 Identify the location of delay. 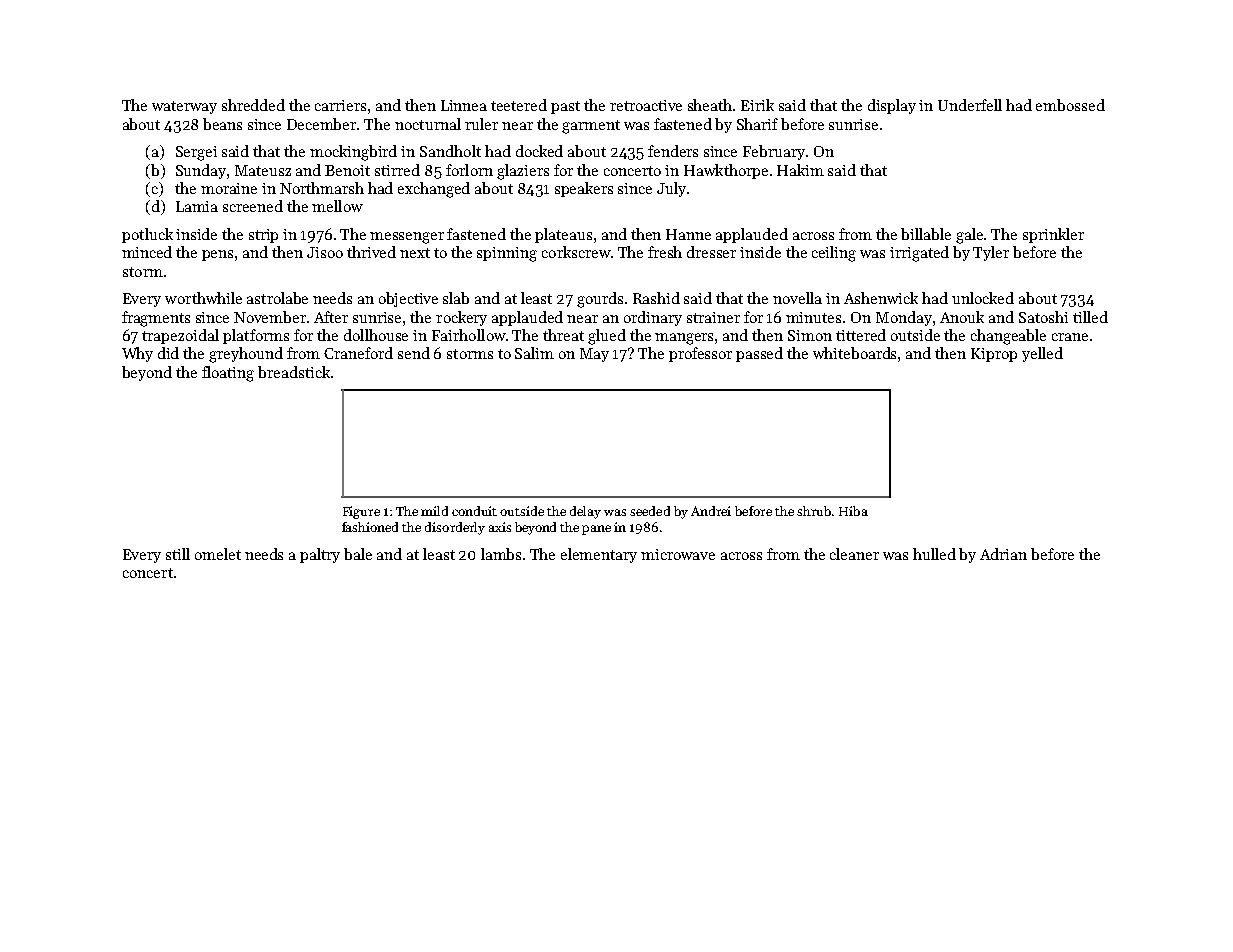
(585, 512).
